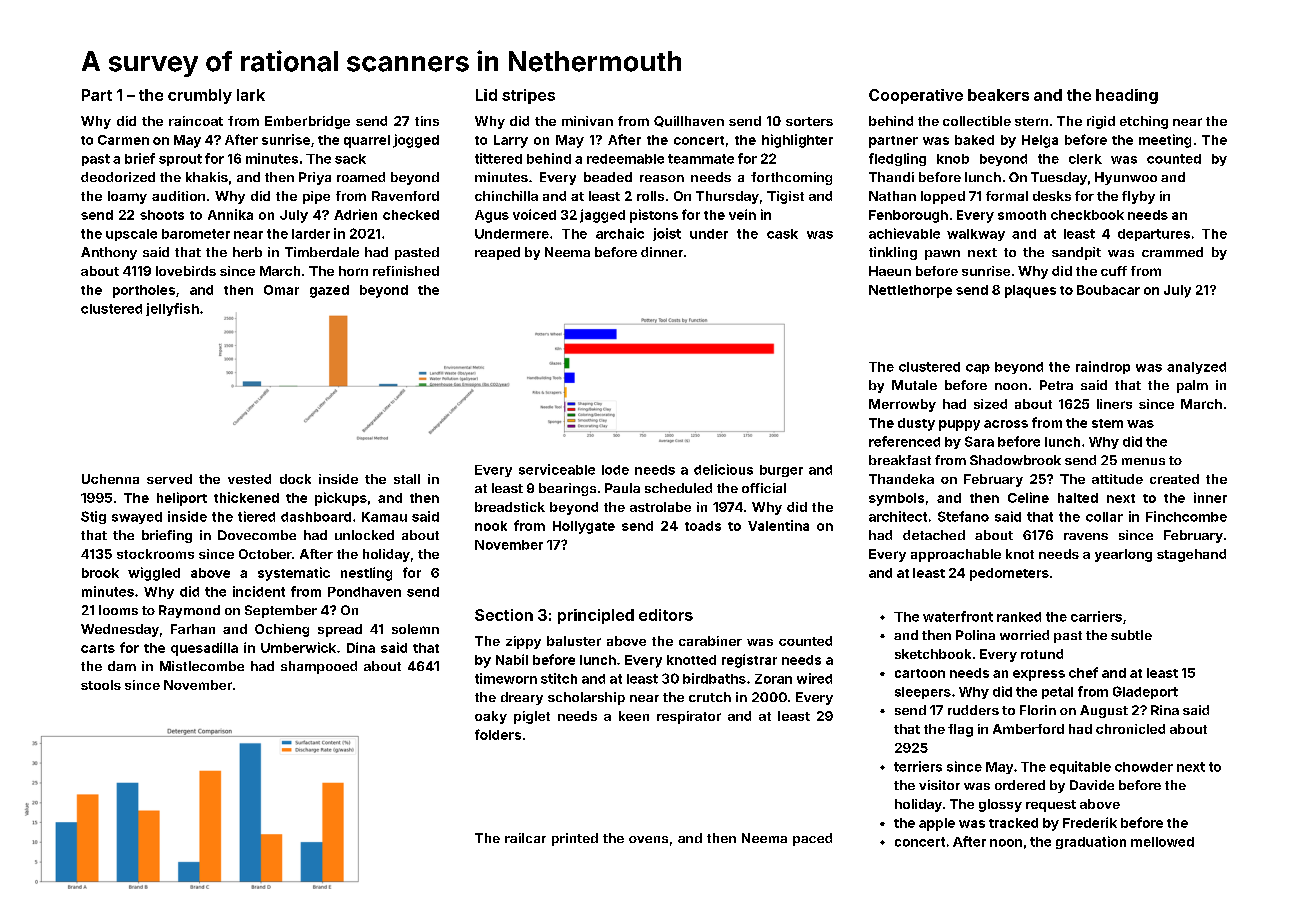  Describe the element at coordinates (1130, 729) in the screenshot. I see `chronicled` at that location.
